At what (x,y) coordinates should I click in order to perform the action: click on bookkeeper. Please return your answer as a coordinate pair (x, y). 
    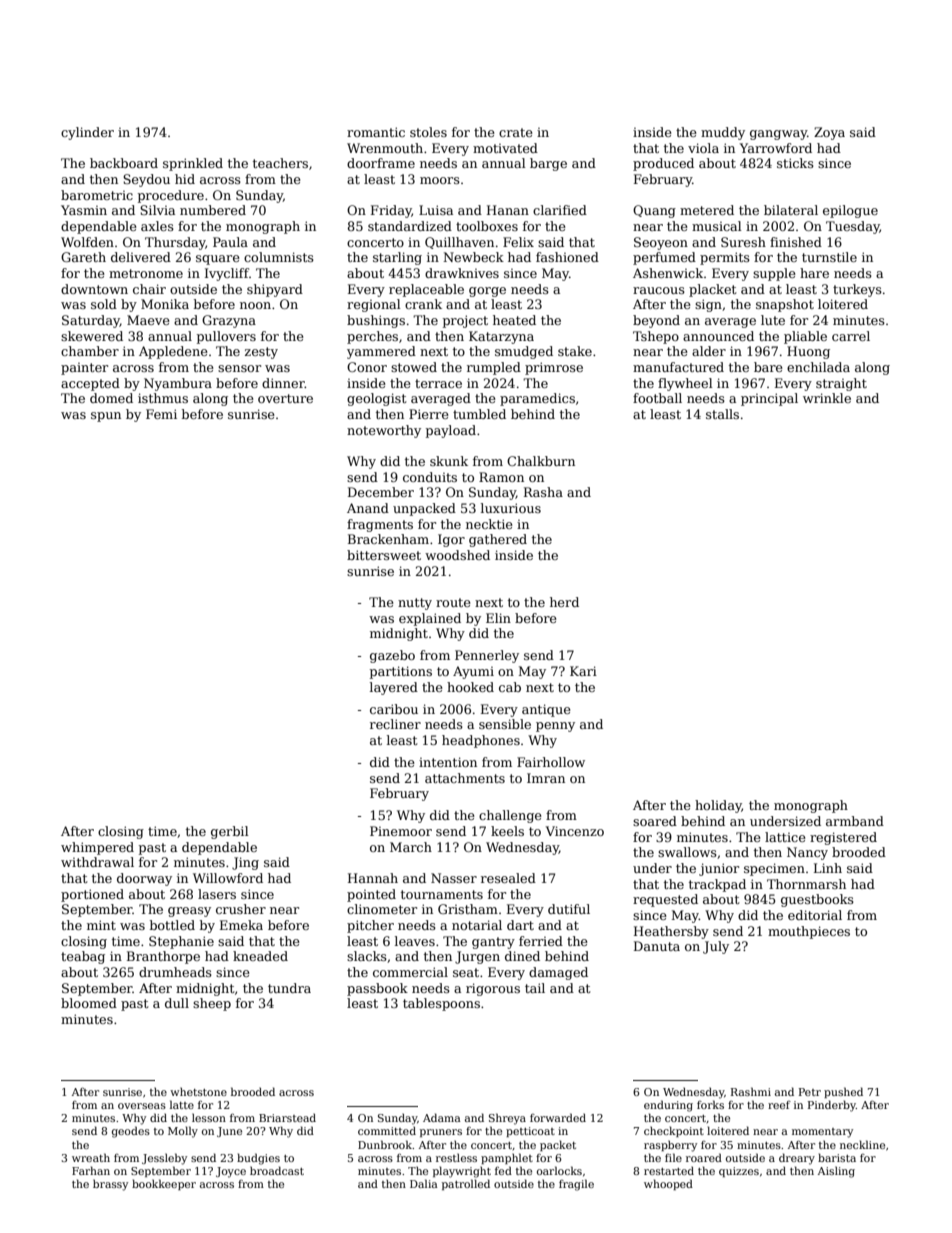
    Looking at the image, I should click on (164, 1184).
